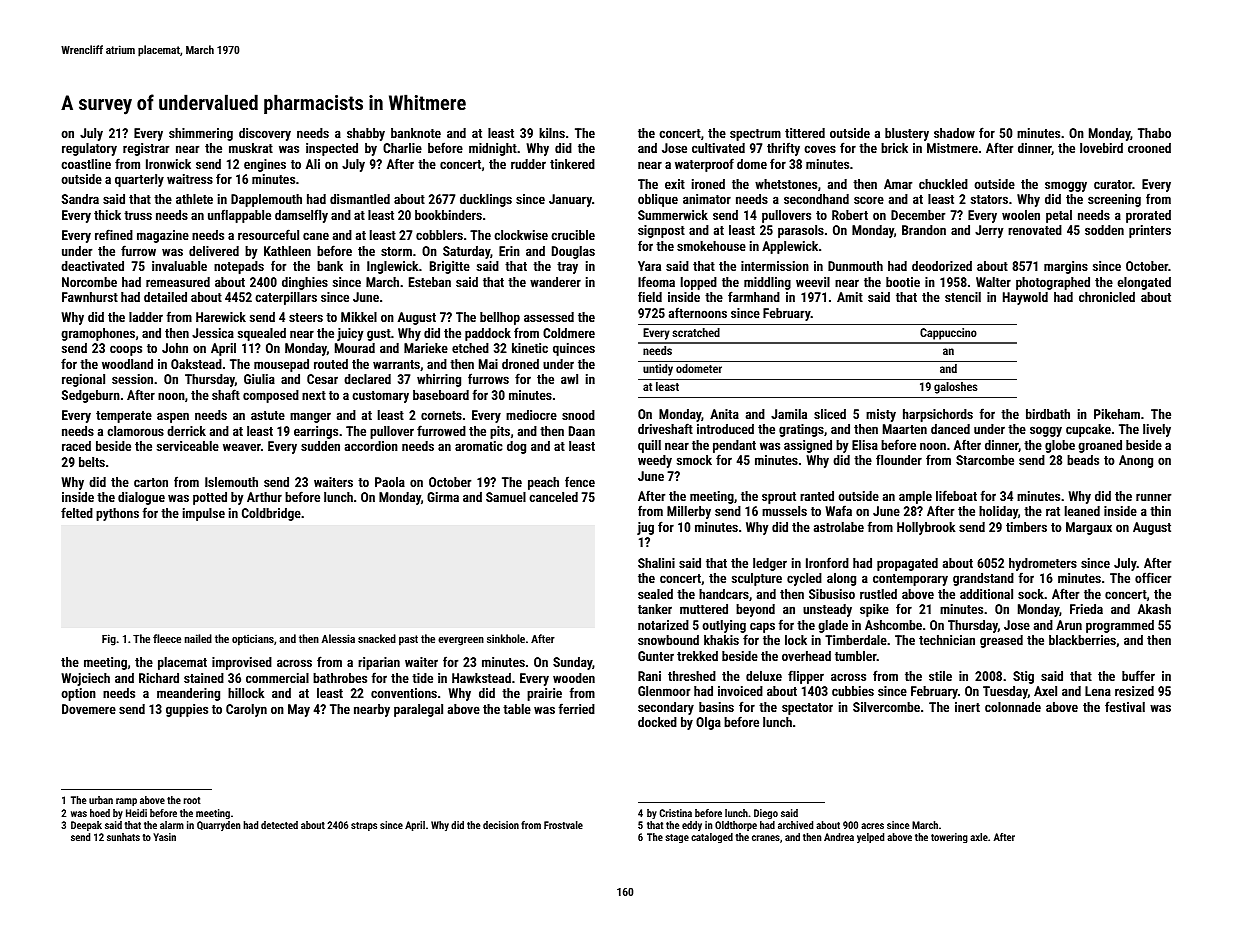 The image size is (1233, 952). I want to click on chronicled, so click(1107, 297).
